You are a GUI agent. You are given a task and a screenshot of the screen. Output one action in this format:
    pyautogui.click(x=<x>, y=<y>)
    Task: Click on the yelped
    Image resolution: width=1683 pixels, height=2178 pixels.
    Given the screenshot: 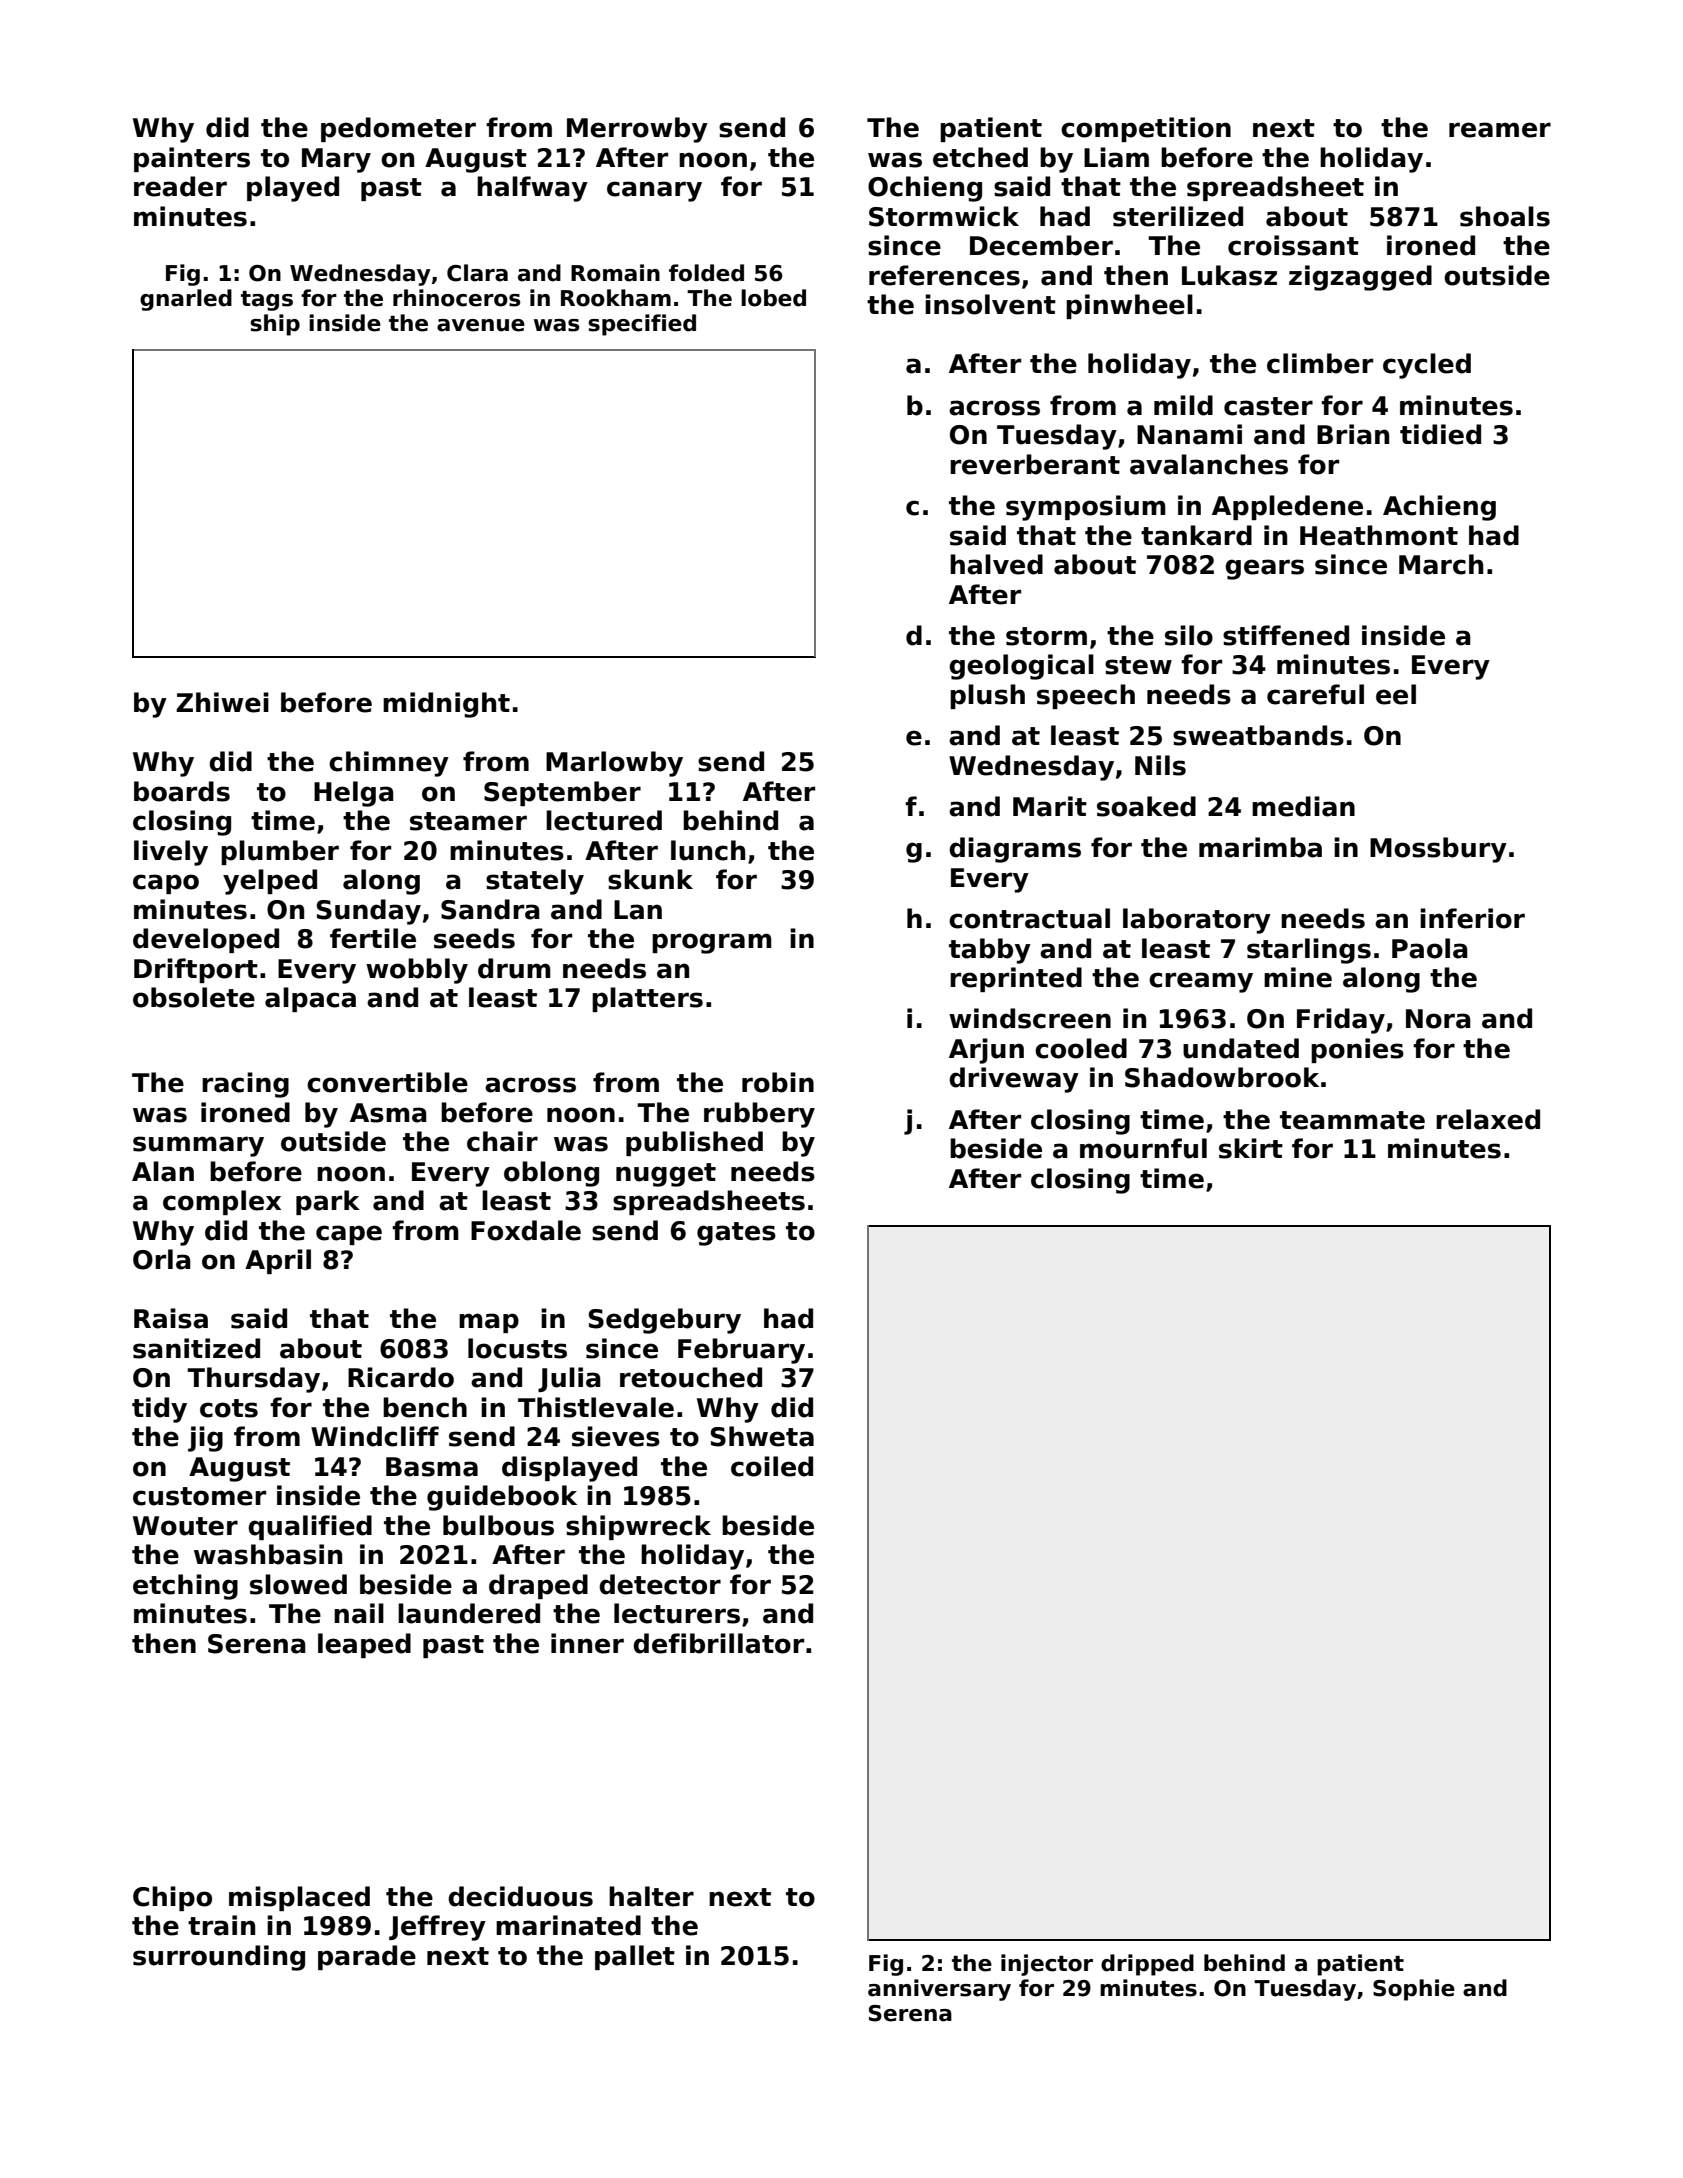 What is the action you would take?
    pyautogui.click(x=270, y=882)
